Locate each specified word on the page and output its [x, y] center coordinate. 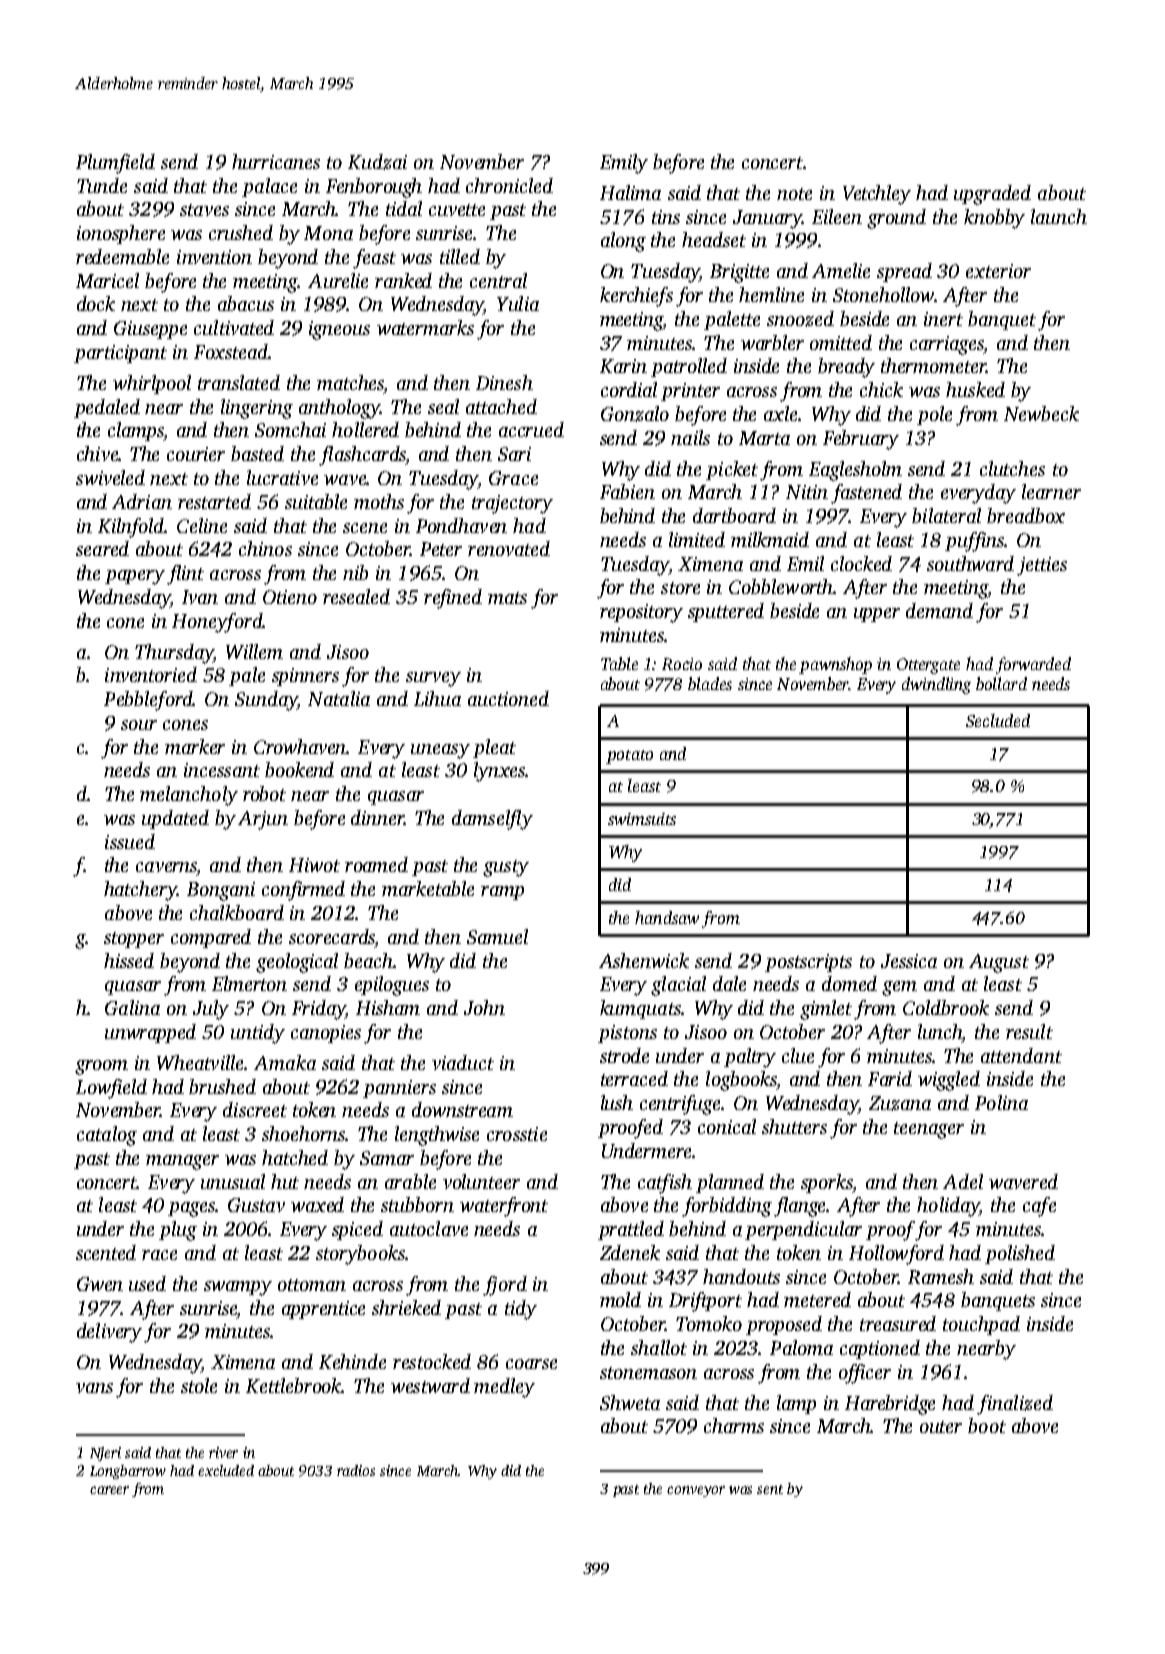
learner [1051, 491]
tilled [460, 256]
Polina [1001, 1102]
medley [504, 1388]
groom [101, 1067]
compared [211, 938]
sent [770, 1489]
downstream [462, 1109]
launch [1059, 216]
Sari [514, 454]
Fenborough [374, 188]
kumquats [640, 1009]
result [1029, 1031]
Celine [202, 525]
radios [356, 1470]
